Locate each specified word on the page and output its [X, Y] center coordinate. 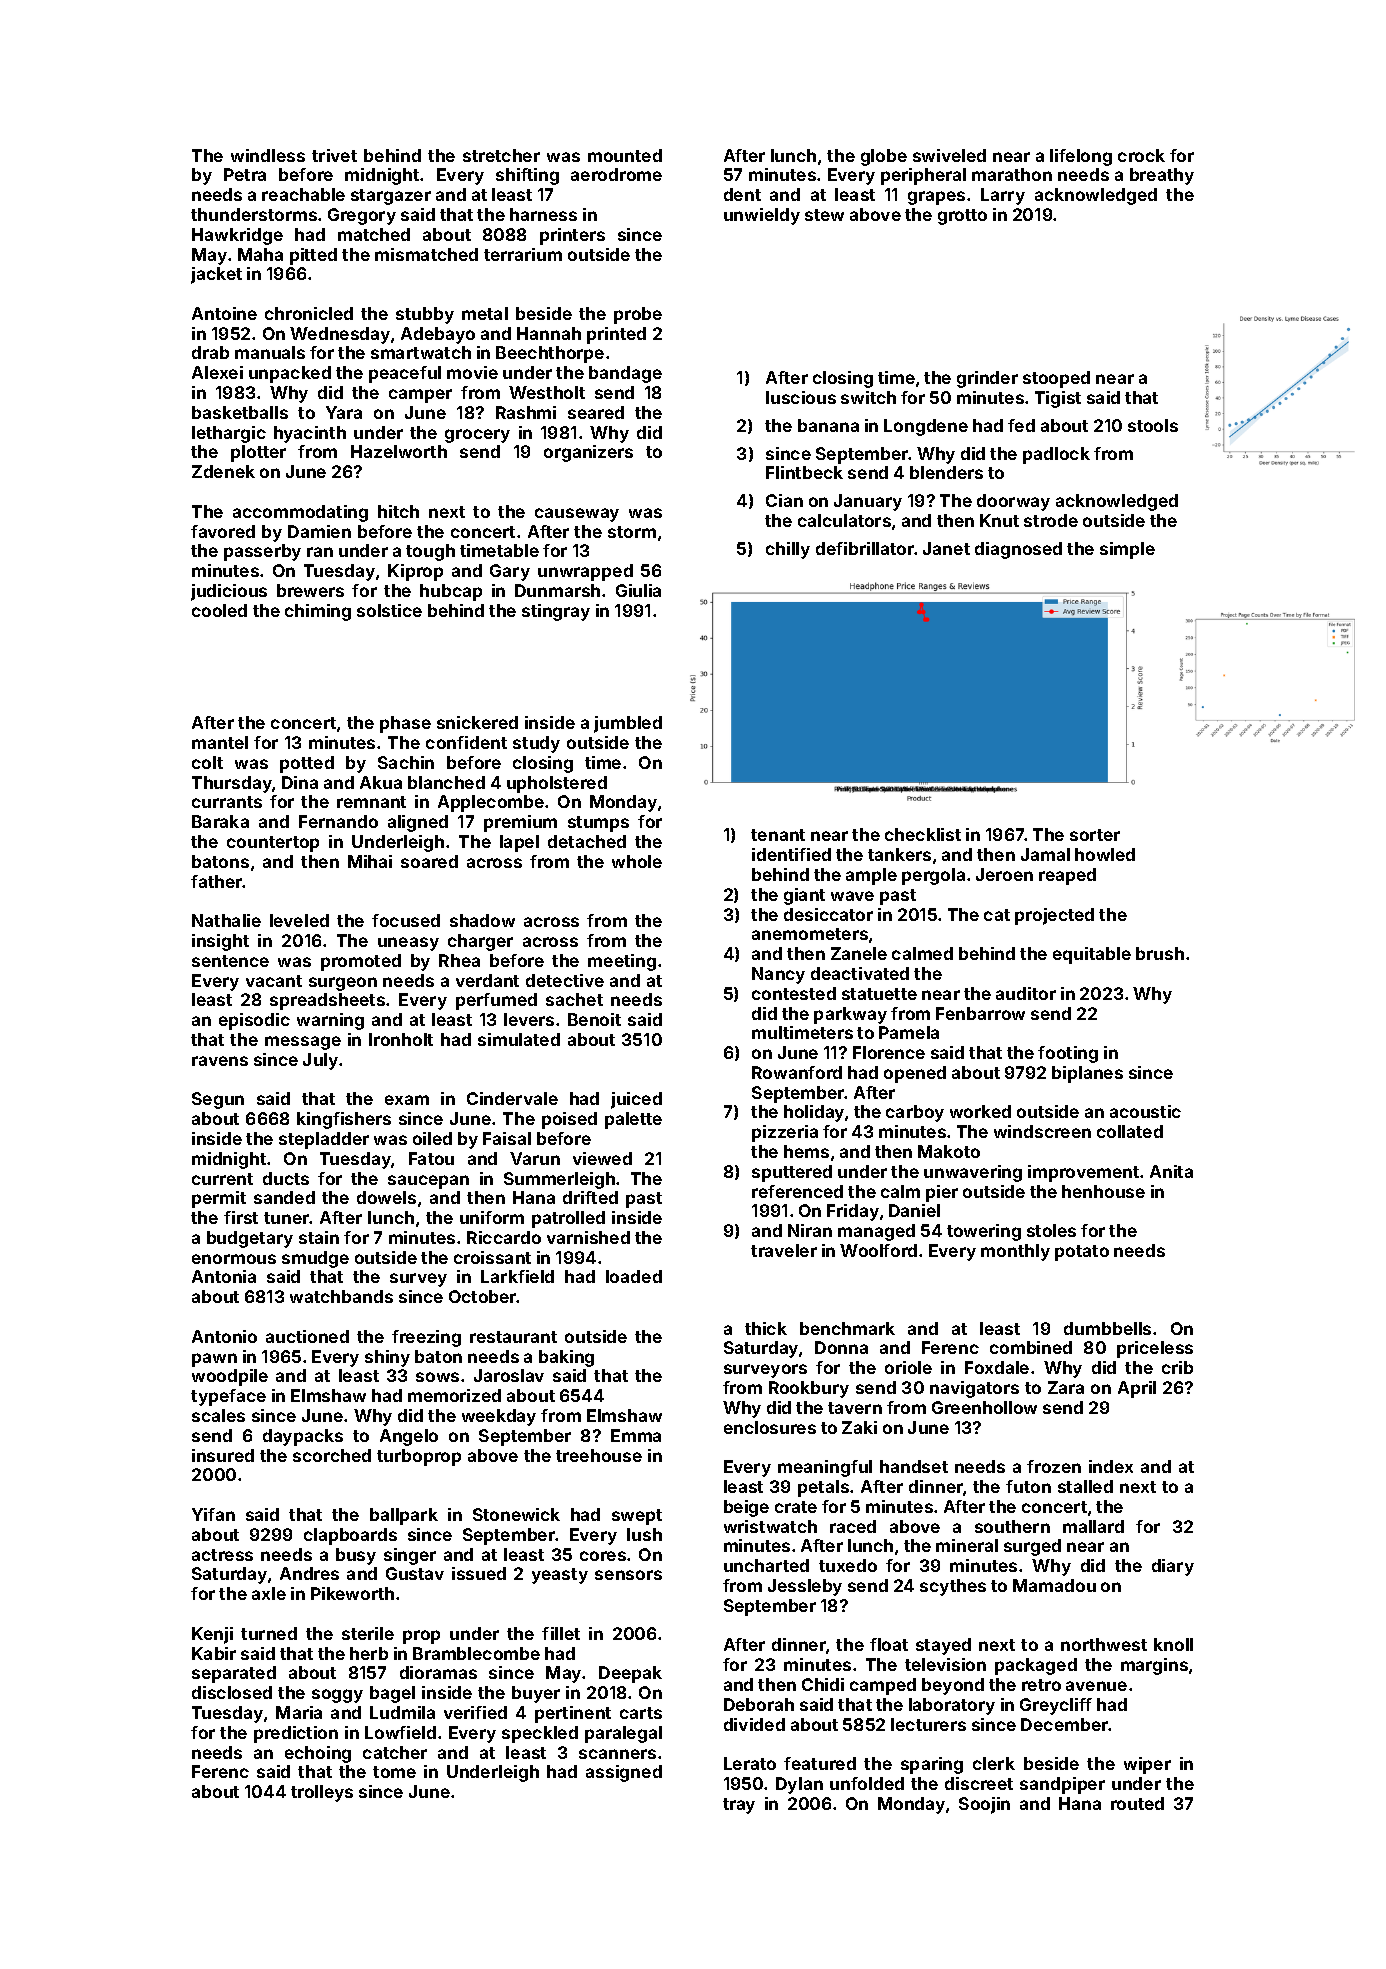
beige [746, 1508]
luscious [801, 397]
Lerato [750, 1763]
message [303, 1043]
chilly [788, 550]
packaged [1036, 1666]
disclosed [232, 1692]
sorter [1095, 835]
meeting [622, 962]
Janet [946, 548]
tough [430, 552]
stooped [1056, 379]
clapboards [350, 1536]
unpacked [290, 374]
